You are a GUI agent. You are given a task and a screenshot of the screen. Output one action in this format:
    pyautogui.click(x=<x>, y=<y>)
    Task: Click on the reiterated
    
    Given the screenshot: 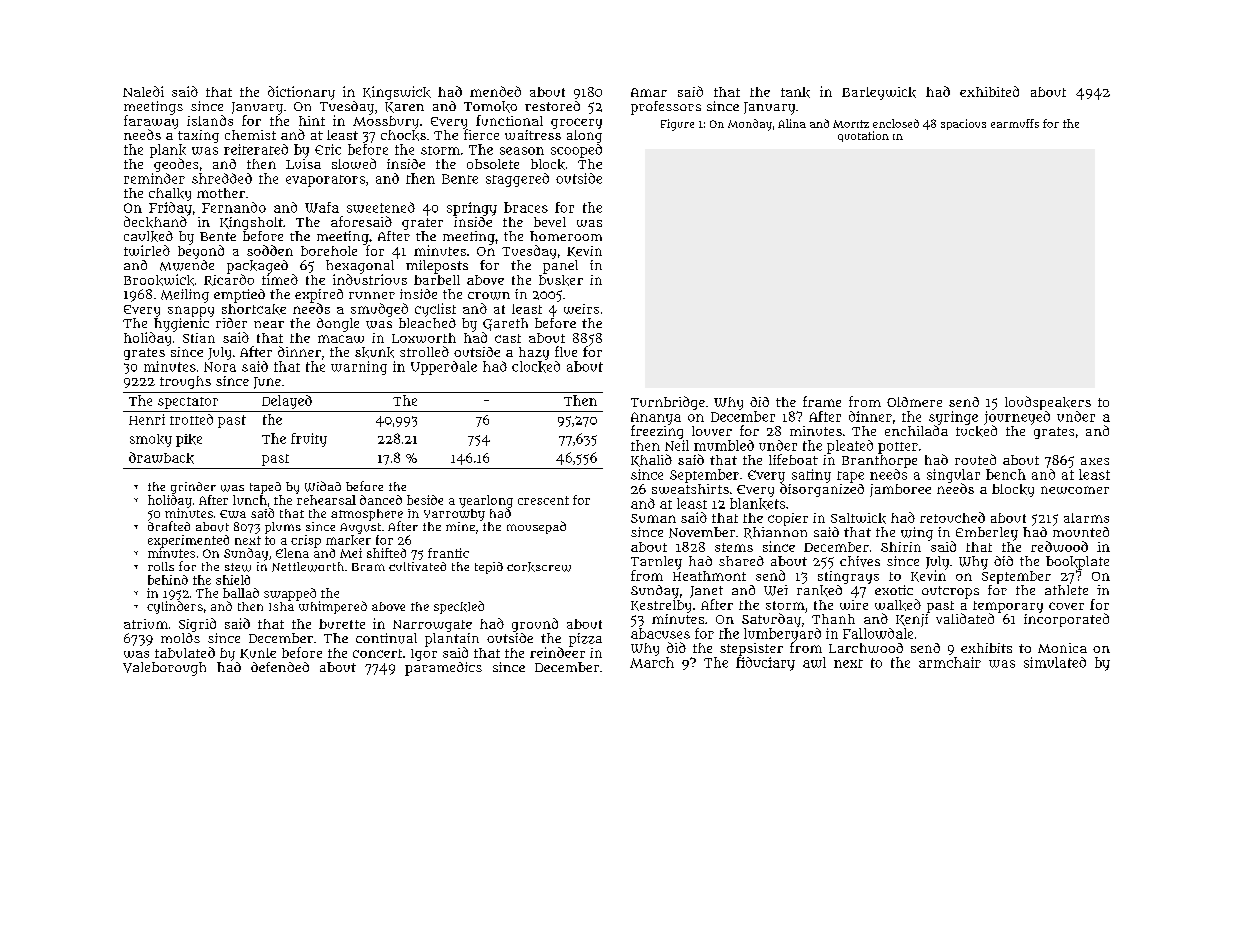 What is the action you would take?
    pyautogui.click(x=256, y=149)
